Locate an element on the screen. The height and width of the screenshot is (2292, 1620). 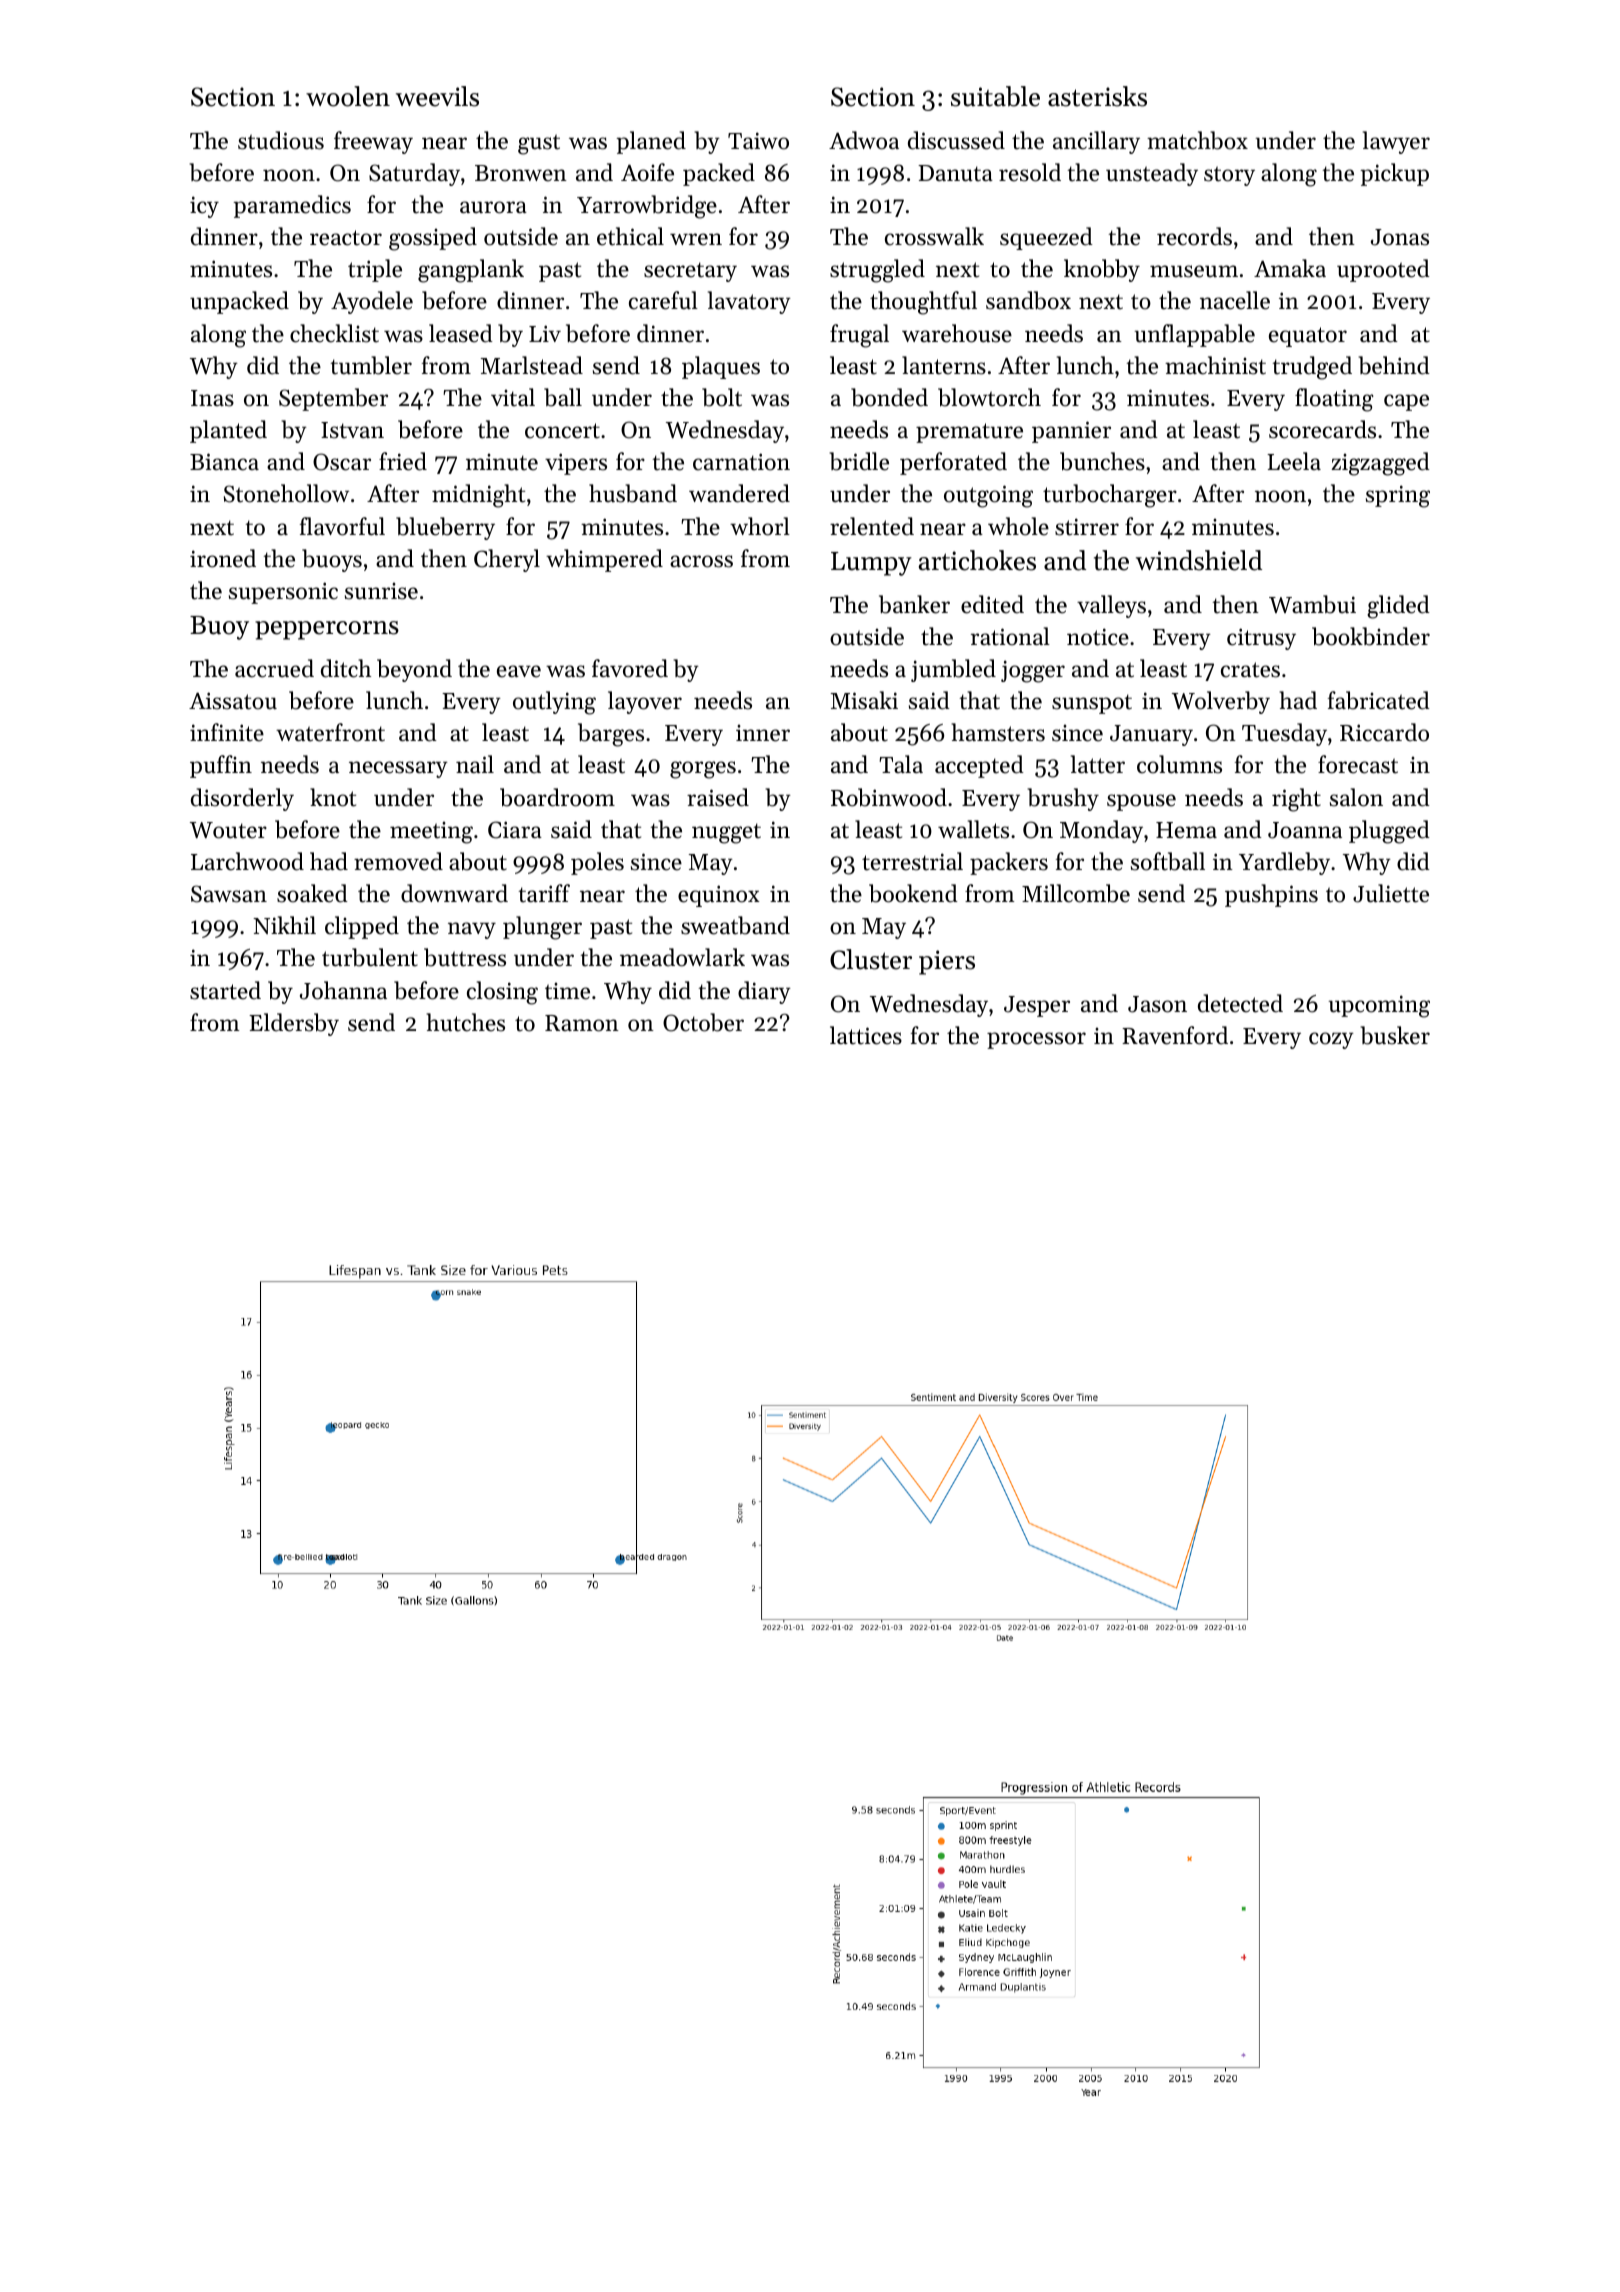
Nikhil is located at coordinates (284, 925).
